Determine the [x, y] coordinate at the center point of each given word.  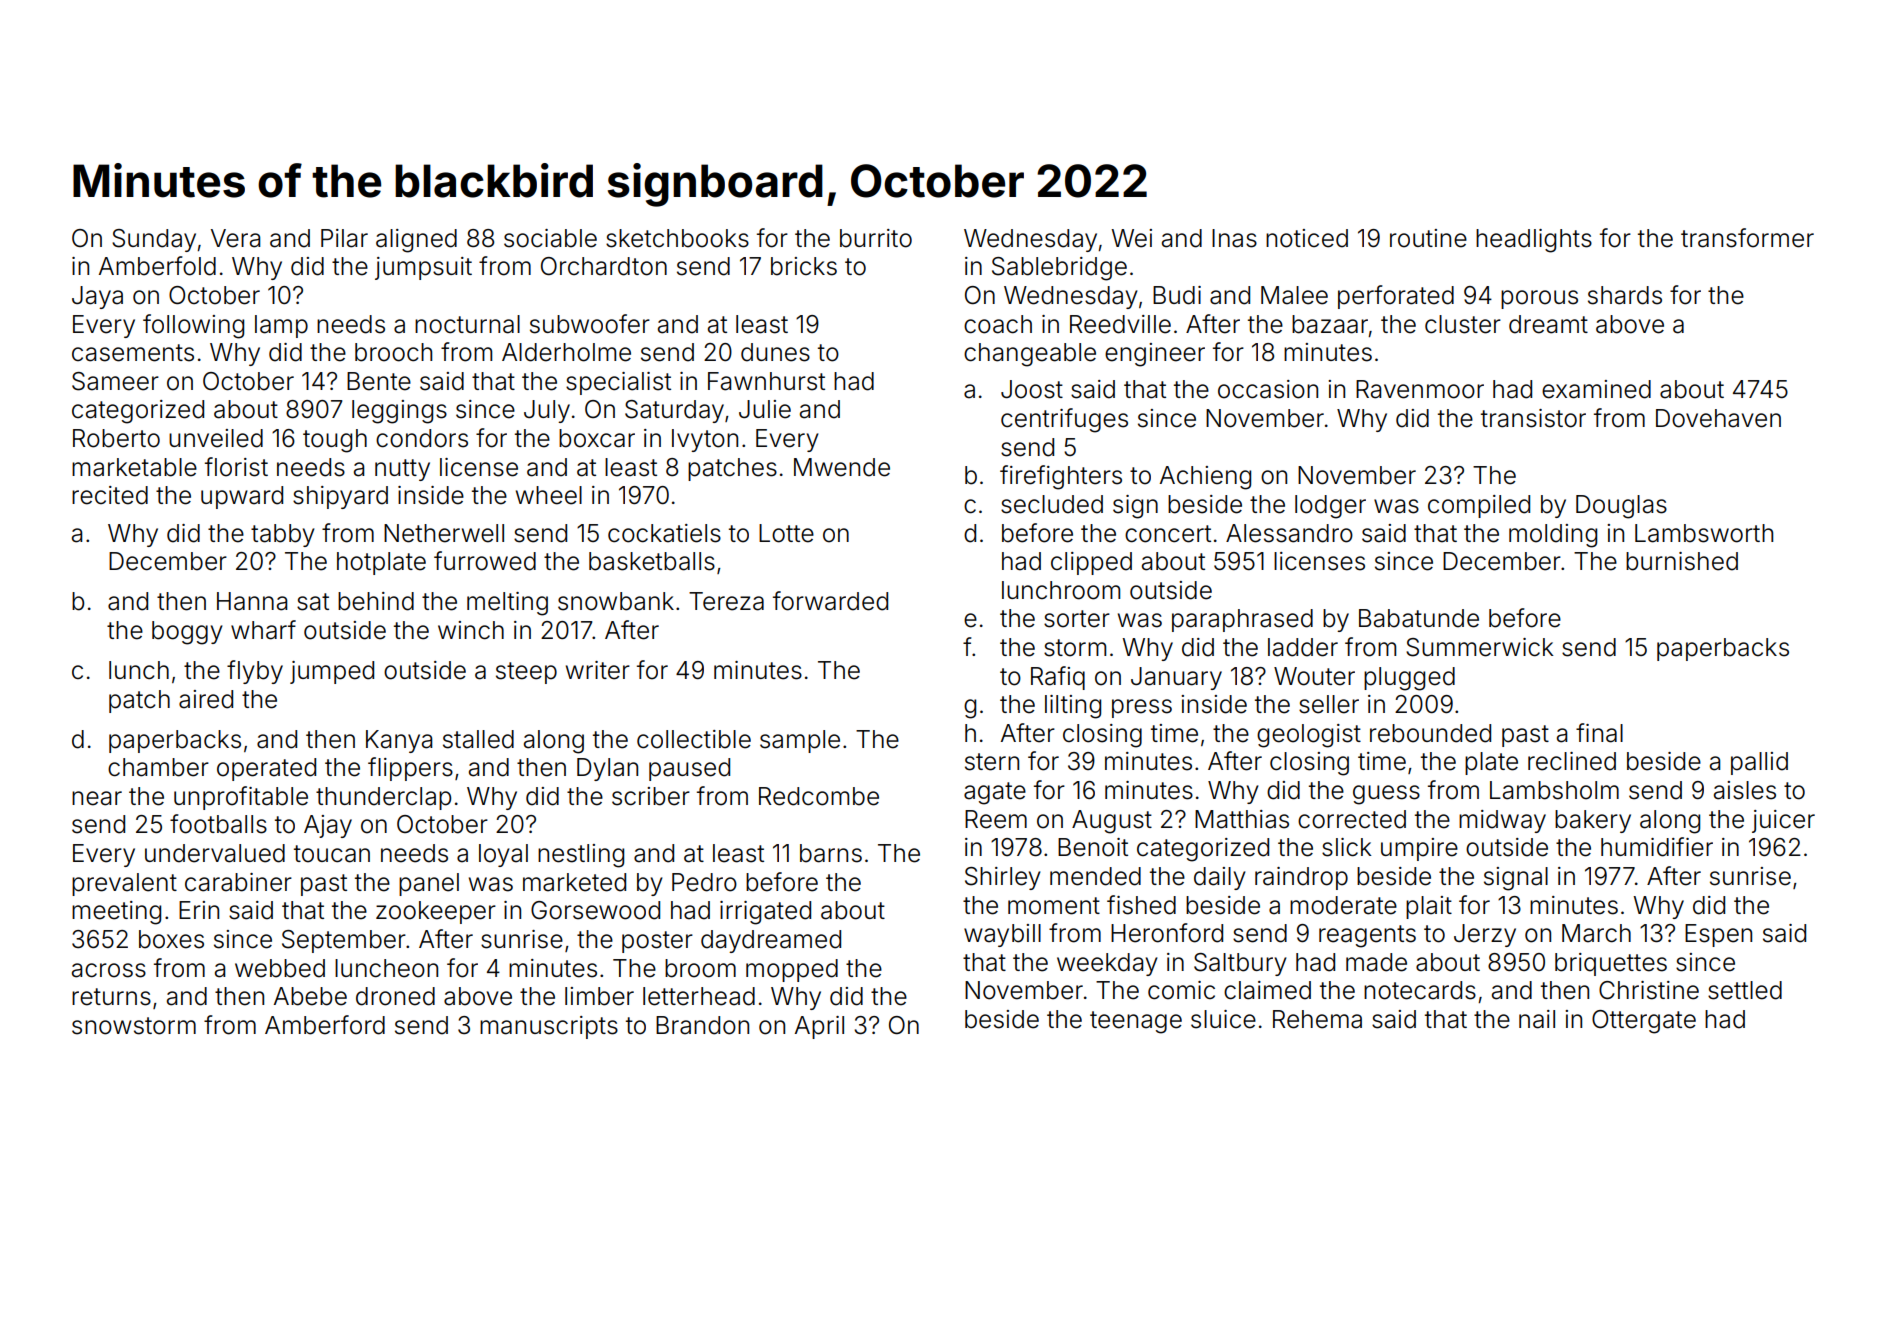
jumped [332, 672]
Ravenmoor [1420, 389]
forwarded [830, 601]
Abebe [310, 996]
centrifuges [1064, 420]
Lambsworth [1704, 533]
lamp [281, 326]
